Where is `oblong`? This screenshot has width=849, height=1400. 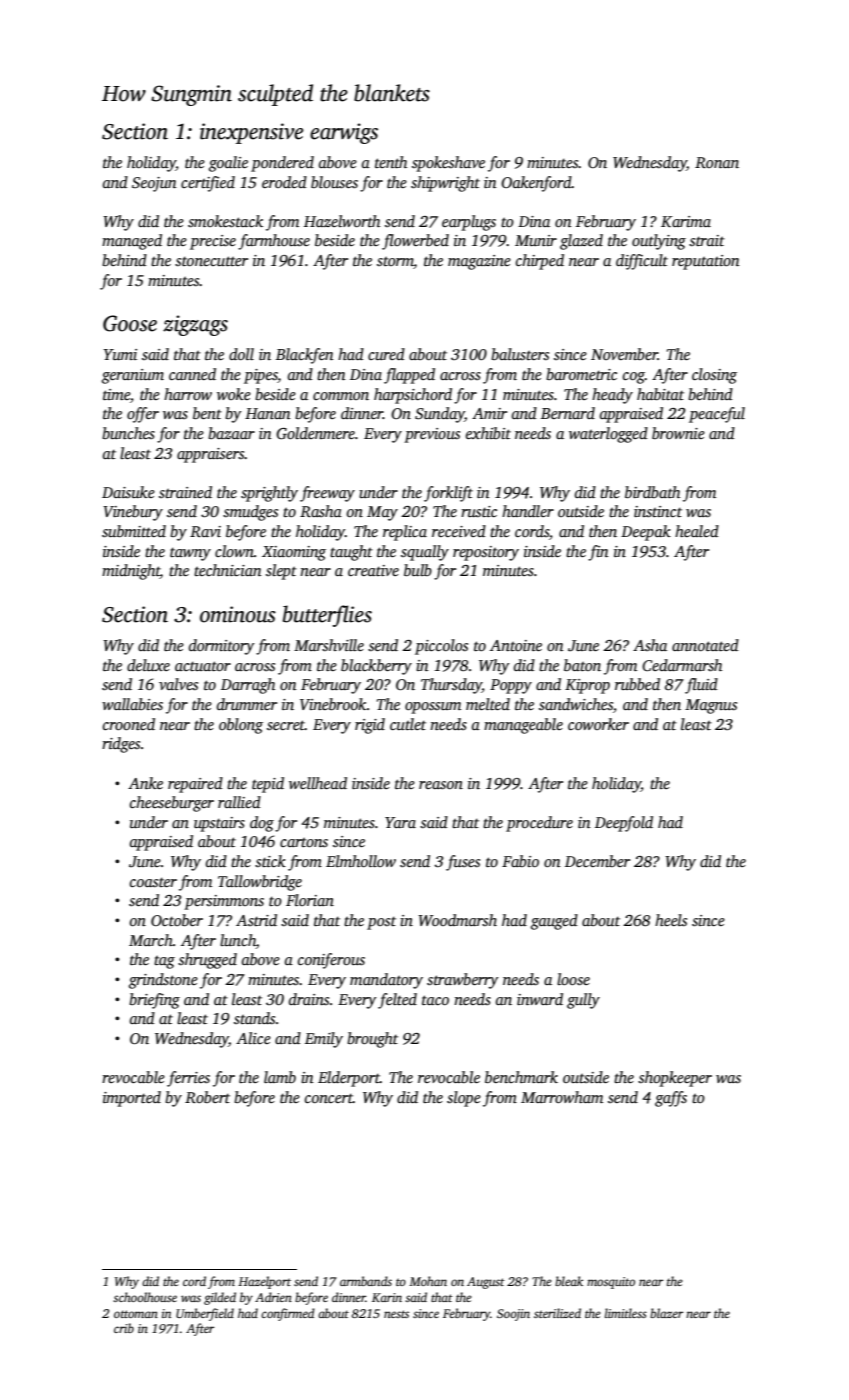 oblong is located at coordinates (241, 726).
